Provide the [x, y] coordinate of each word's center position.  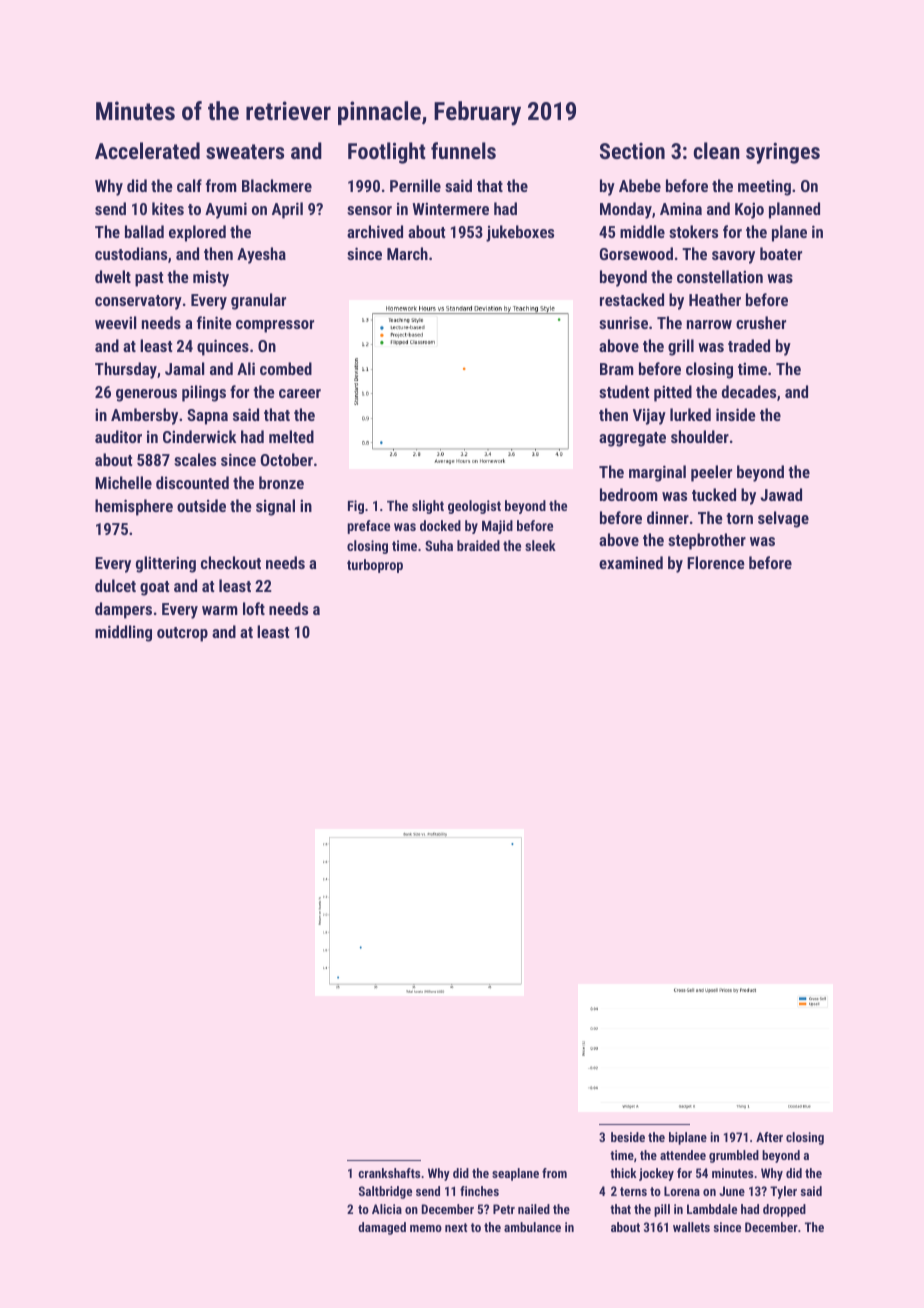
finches [479, 1191]
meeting [764, 187]
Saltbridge [385, 1192]
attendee [683, 1155]
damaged [382, 1228]
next [456, 1227]
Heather [715, 299]
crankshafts [389, 1173]
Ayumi [226, 210]
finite [214, 322]
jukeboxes [520, 233]
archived [375, 231]
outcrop [182, 634]
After [769, 1137]
